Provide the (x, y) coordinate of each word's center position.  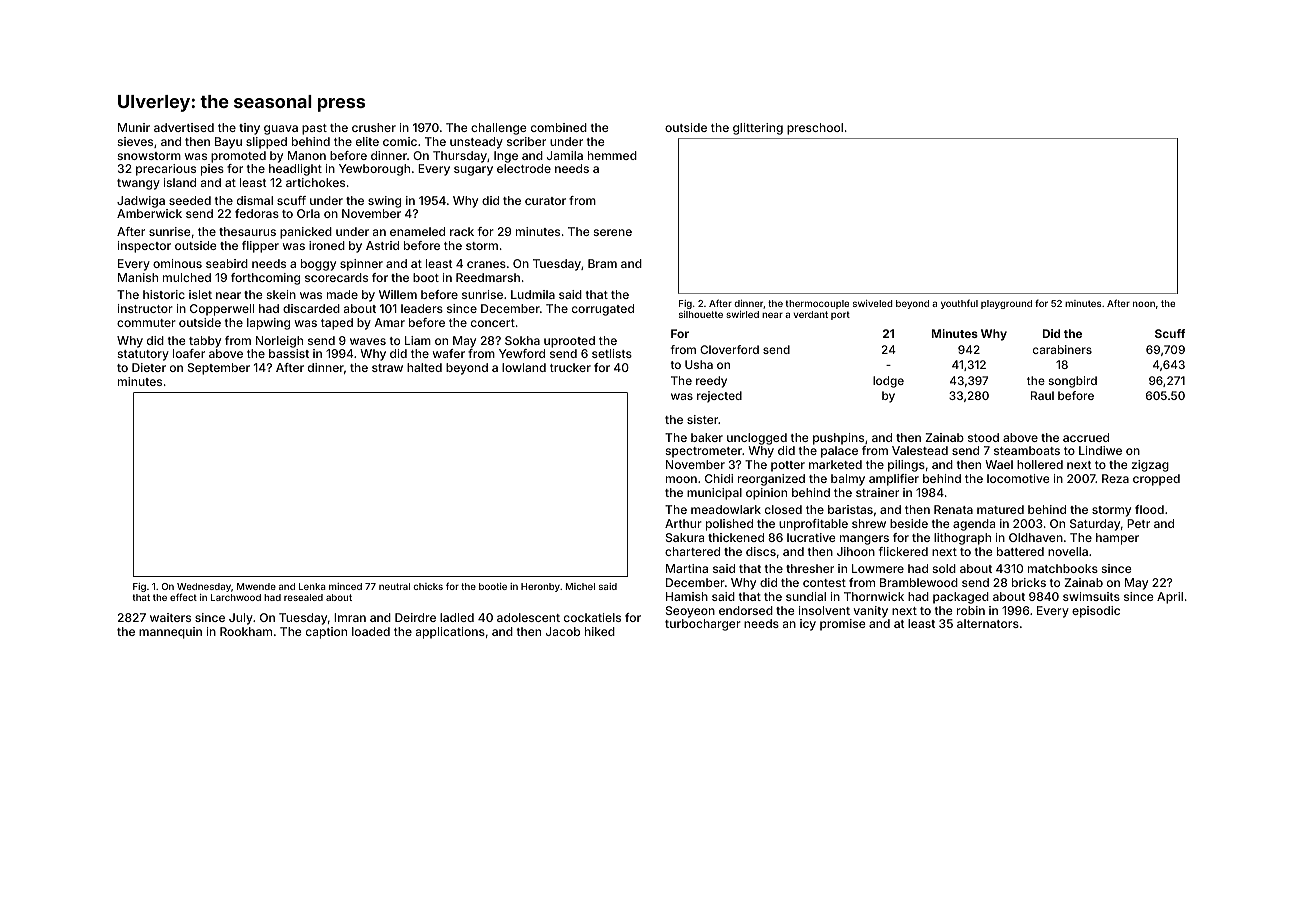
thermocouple (817, 304)
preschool (815, 129)
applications (450, 633)
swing (384, 202)
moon (681, 479)
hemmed (612, 155)
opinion (766, 494)
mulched (187, 277)
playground (1006, 304)
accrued (1086, 437)
